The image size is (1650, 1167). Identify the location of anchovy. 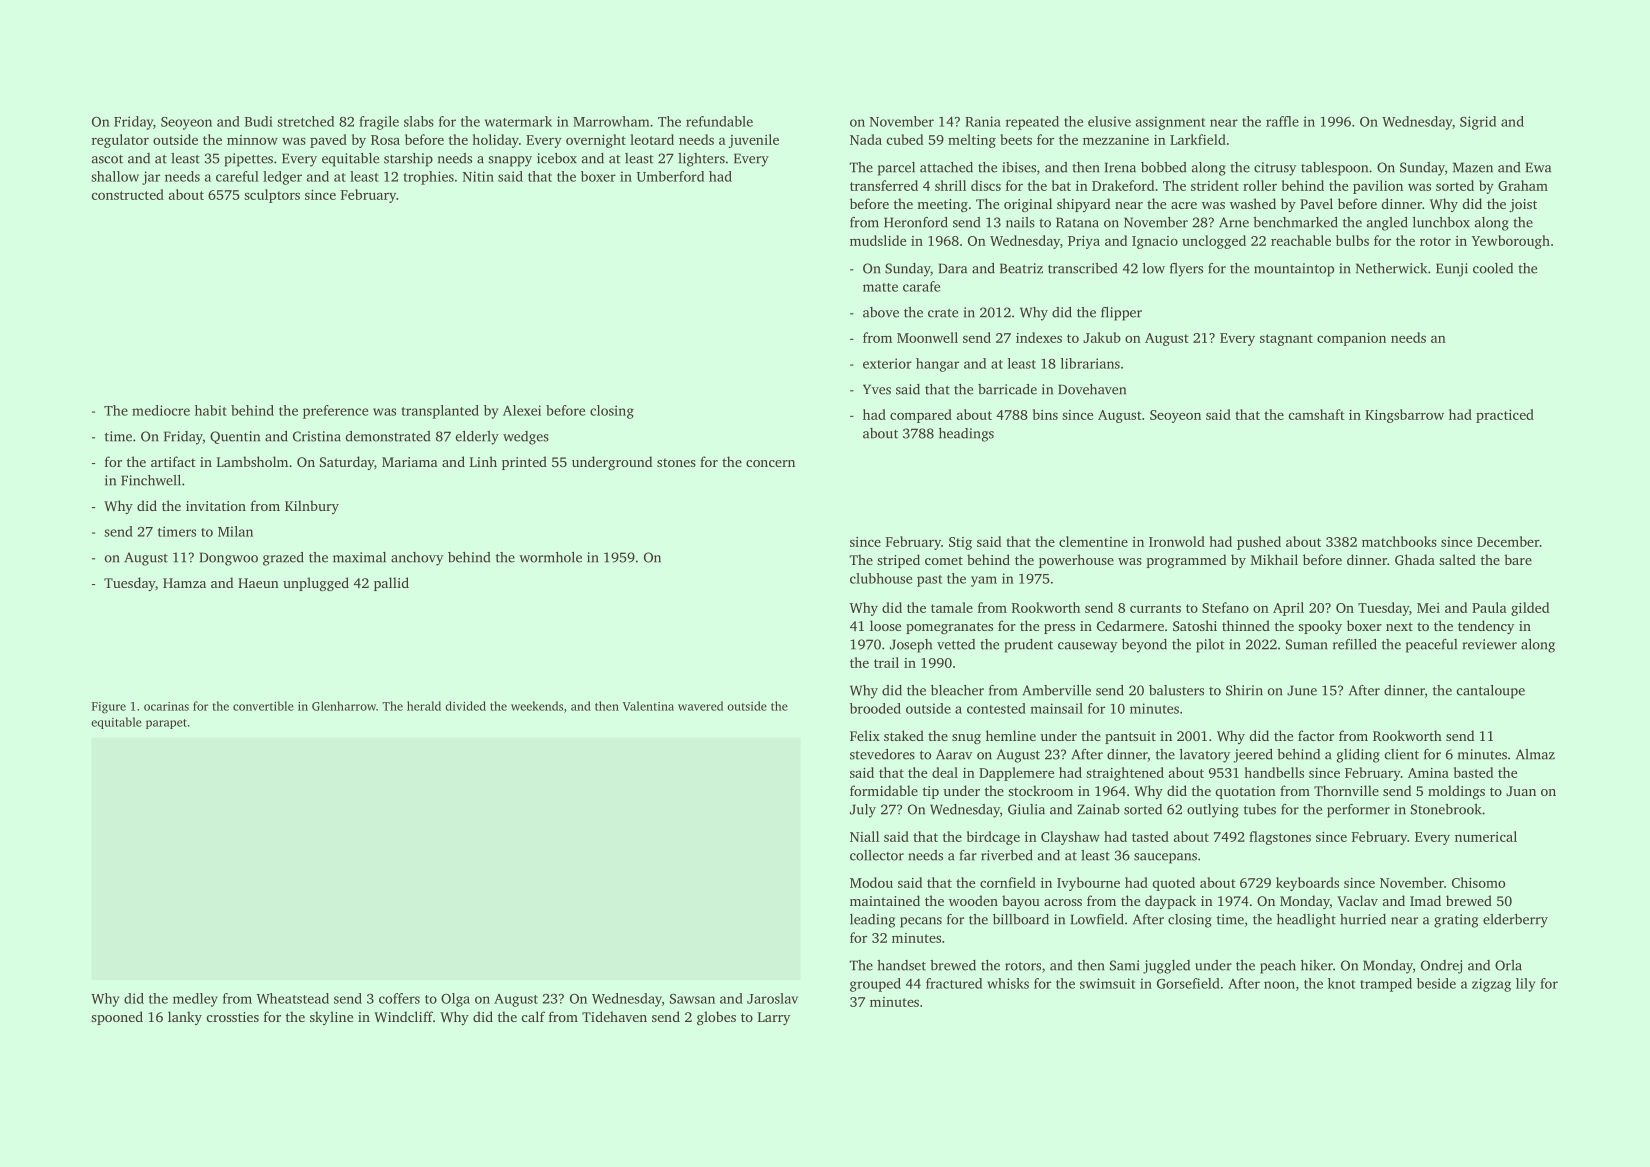
(417, 559).
